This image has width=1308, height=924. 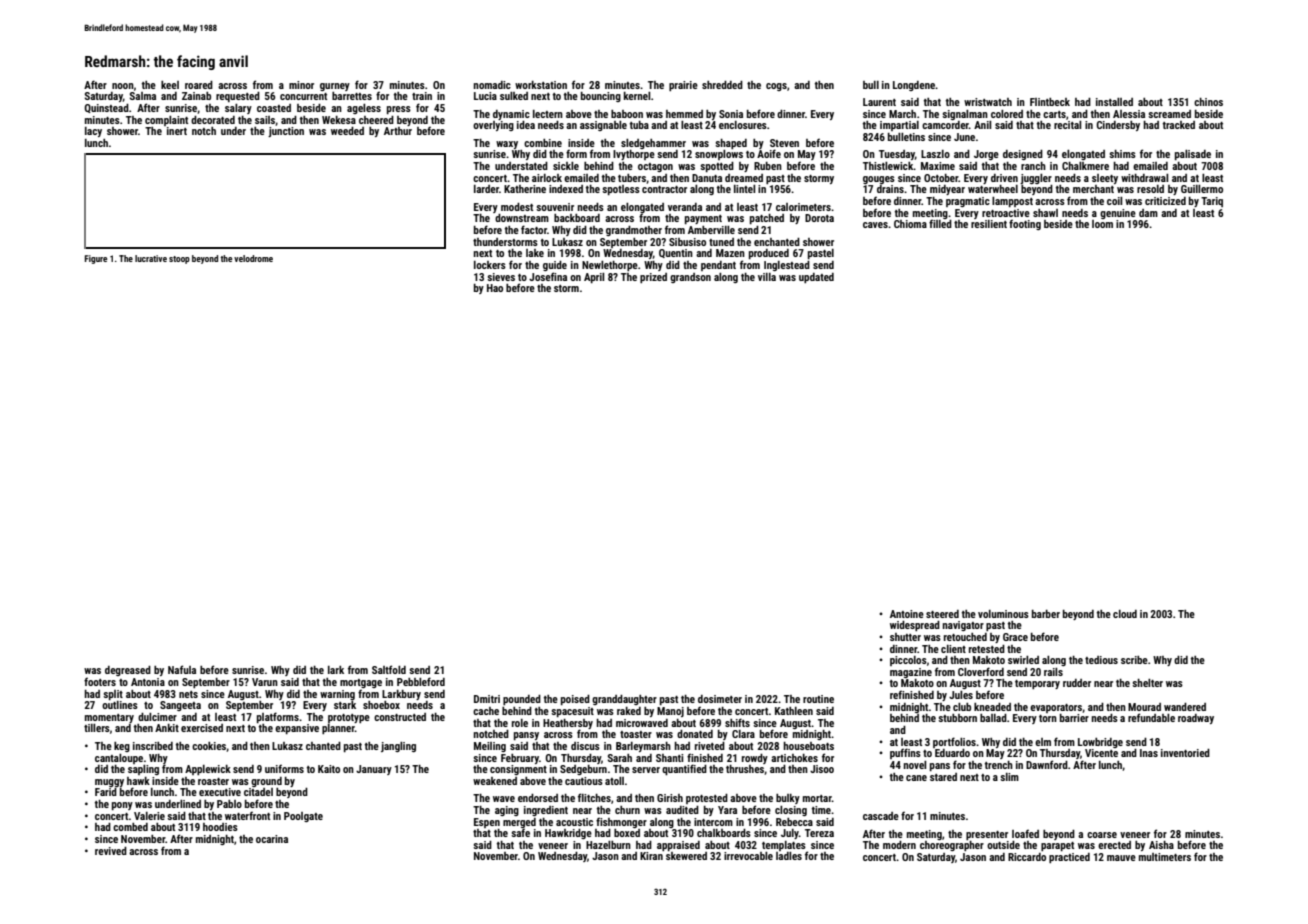 I want to click on Antoine, so click(x=907, y=614).
